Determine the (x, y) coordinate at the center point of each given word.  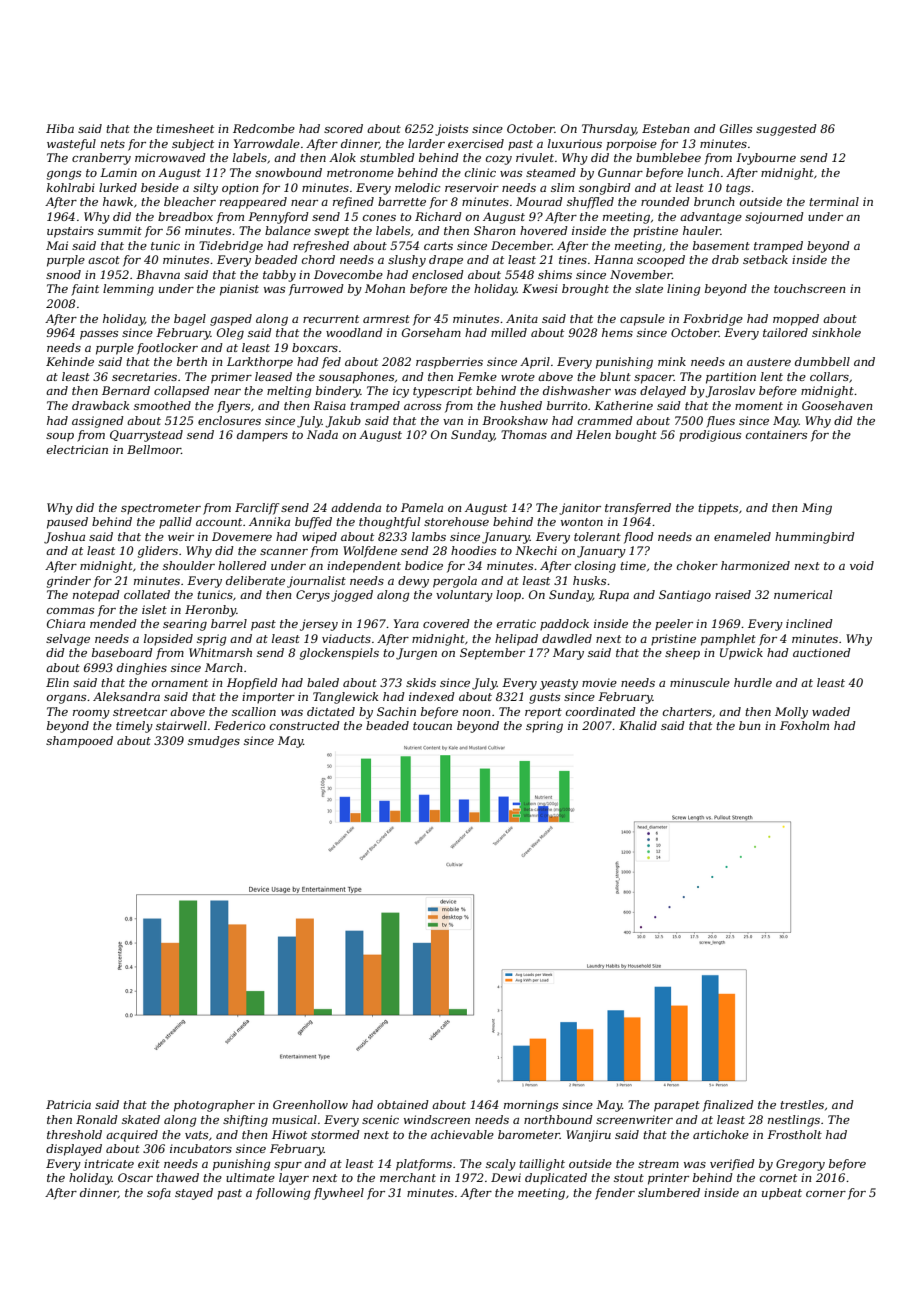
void (862, 565)
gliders (158, 552)
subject (193, 145)
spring (544, 727)
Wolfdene (370, 552)
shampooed (79, 742)
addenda (356, 507)
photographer (214, 1106)
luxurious (575, 143)
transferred (638, 509)
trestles (802, 1104)
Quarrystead (146, 436)
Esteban (665, 128)
